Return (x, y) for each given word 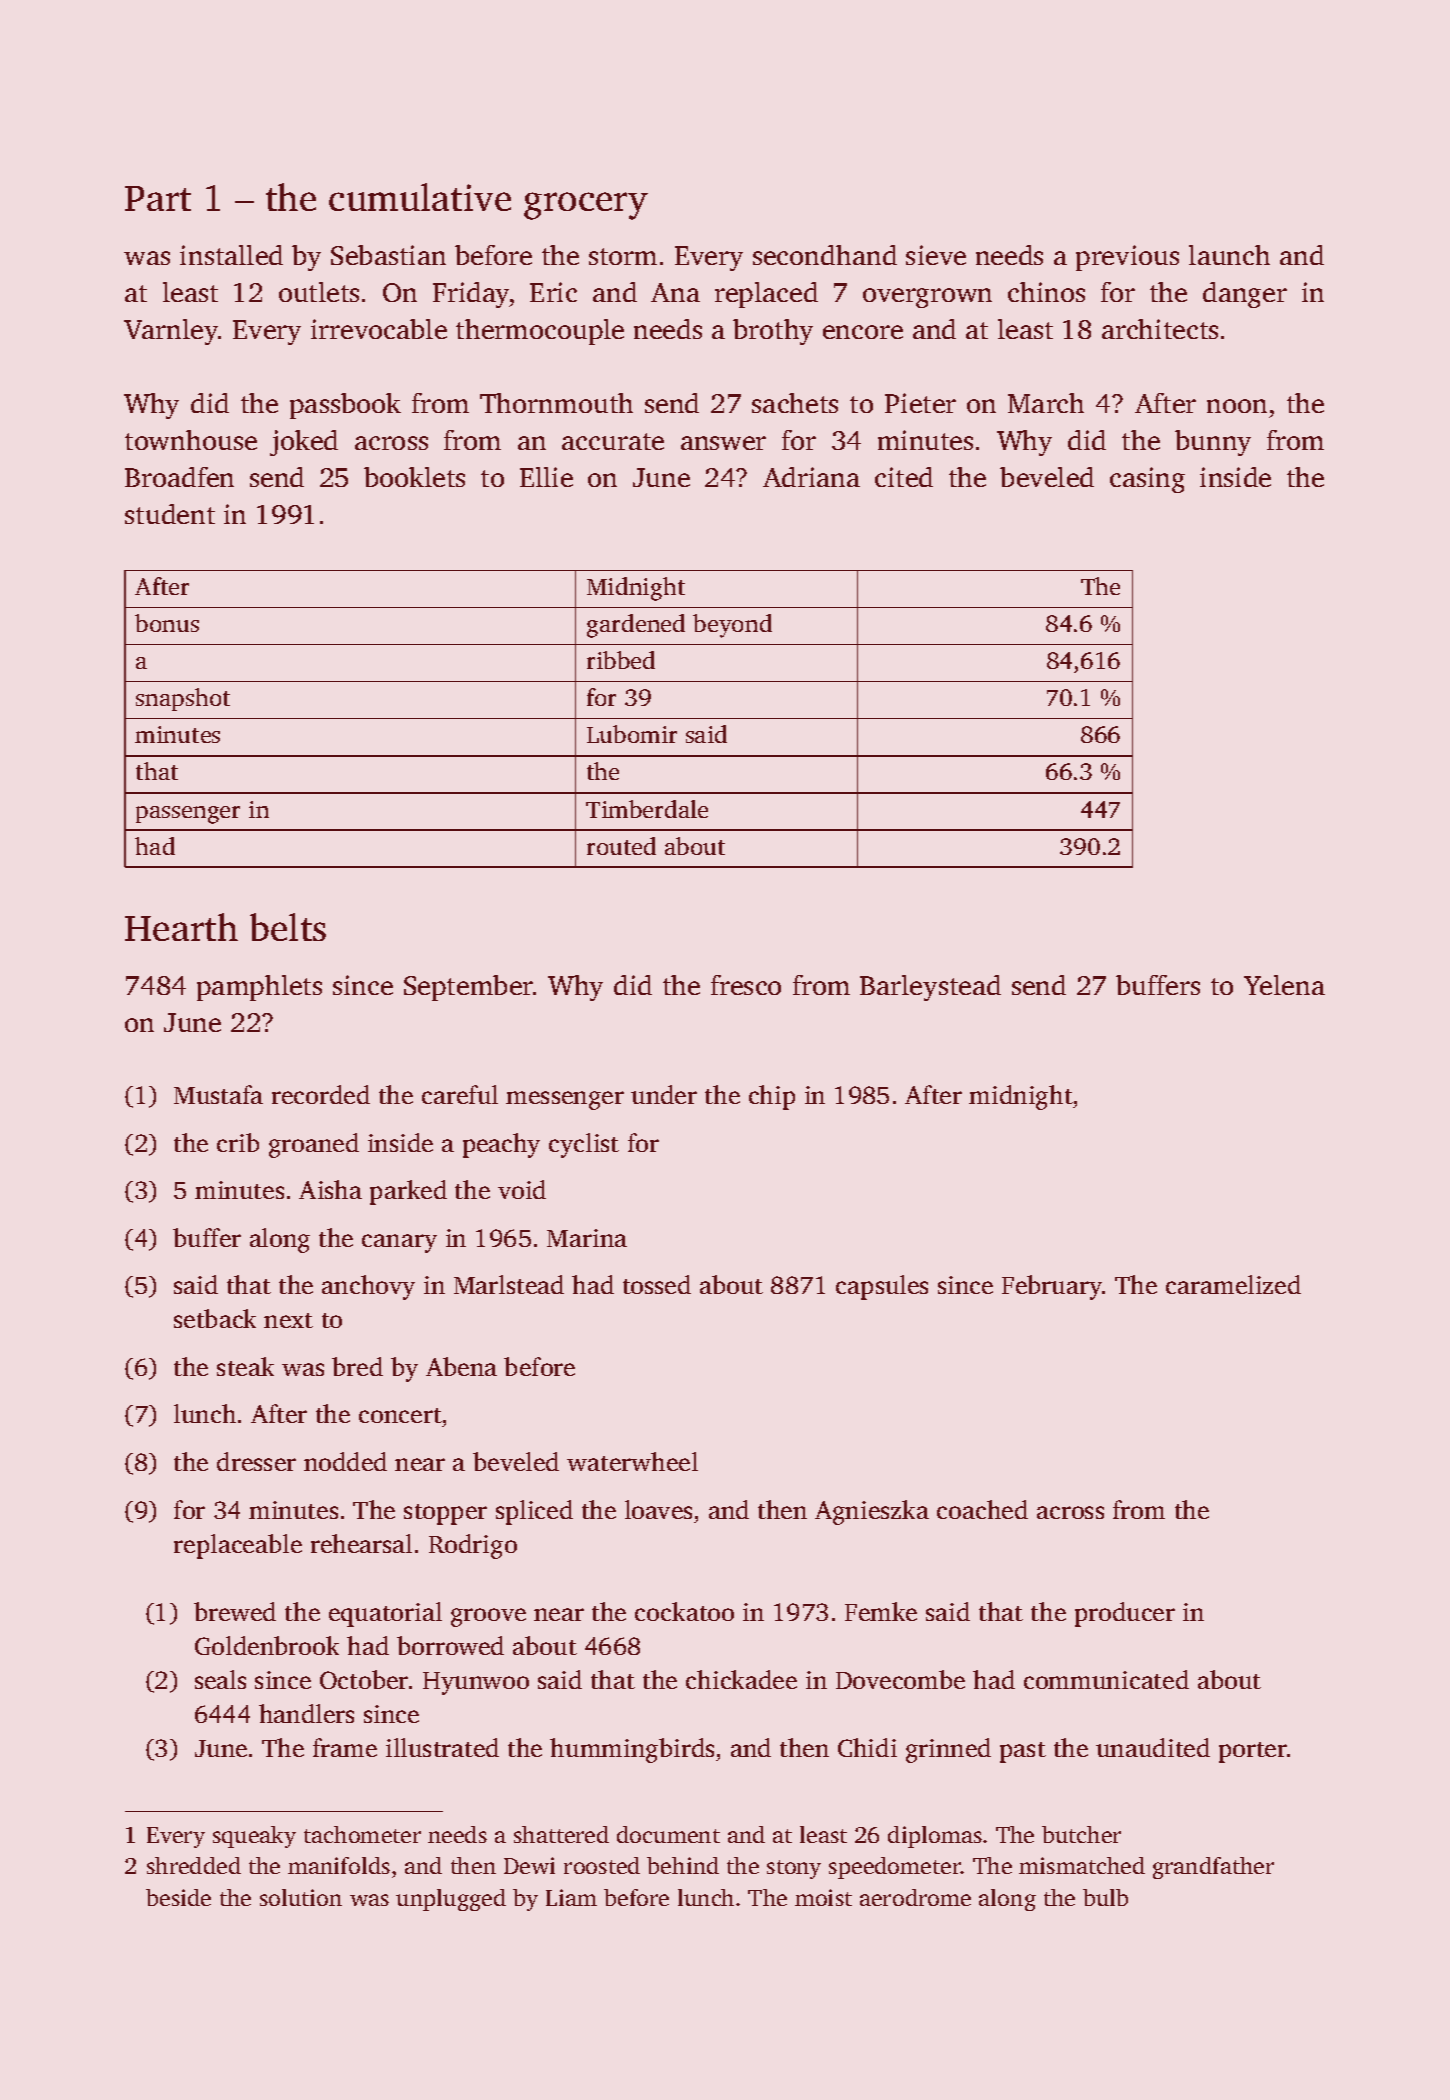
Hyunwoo (476, 1683)
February (1052, 1287)
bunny (1213, 443)
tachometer (362, 1834)
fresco (746, 985)
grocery (586, 206)
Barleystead (930, 988)
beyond (732, 626)
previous (1127, 258)
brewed (235, 1611)
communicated (1106, 1679)
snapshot (183, 699)
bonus (167, 623)
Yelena (1284, 985)
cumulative (420, 197)
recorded (321, 1094)
